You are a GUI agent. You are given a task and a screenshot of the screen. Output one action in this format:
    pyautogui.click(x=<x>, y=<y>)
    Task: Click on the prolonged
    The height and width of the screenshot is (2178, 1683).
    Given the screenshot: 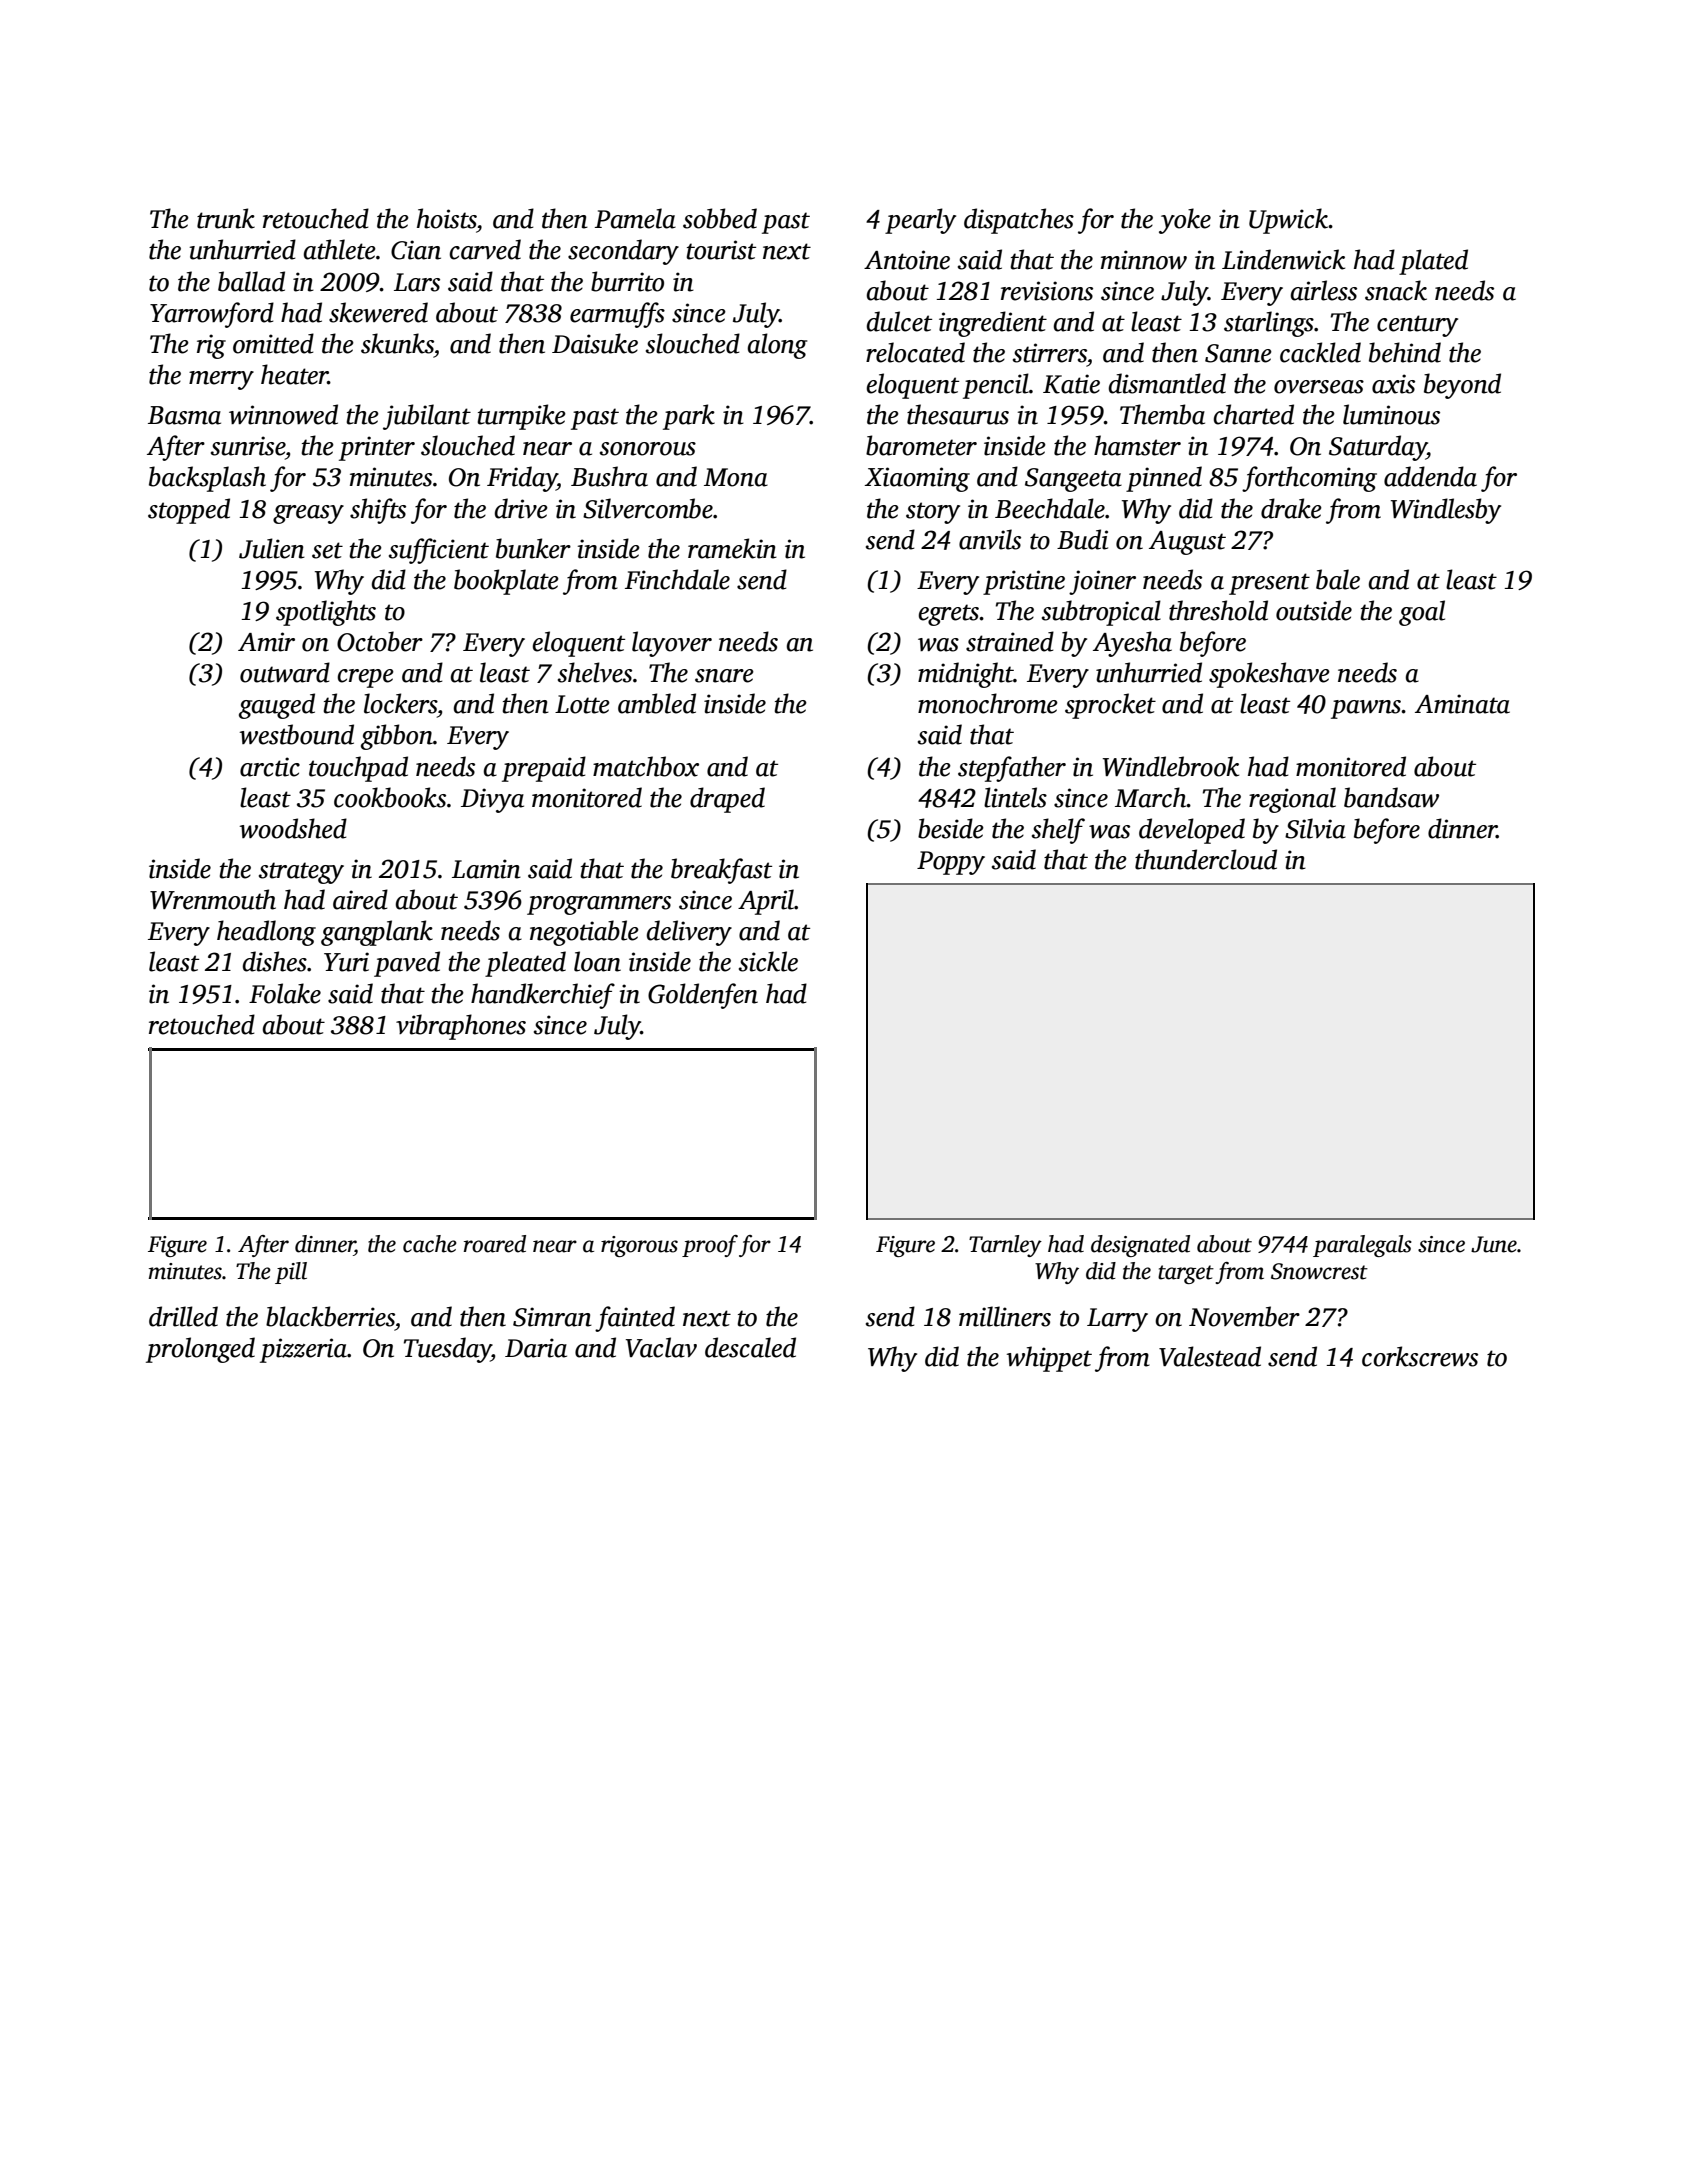 What is the action you would take?
    pyautogui.click(x=200, y=1350)
